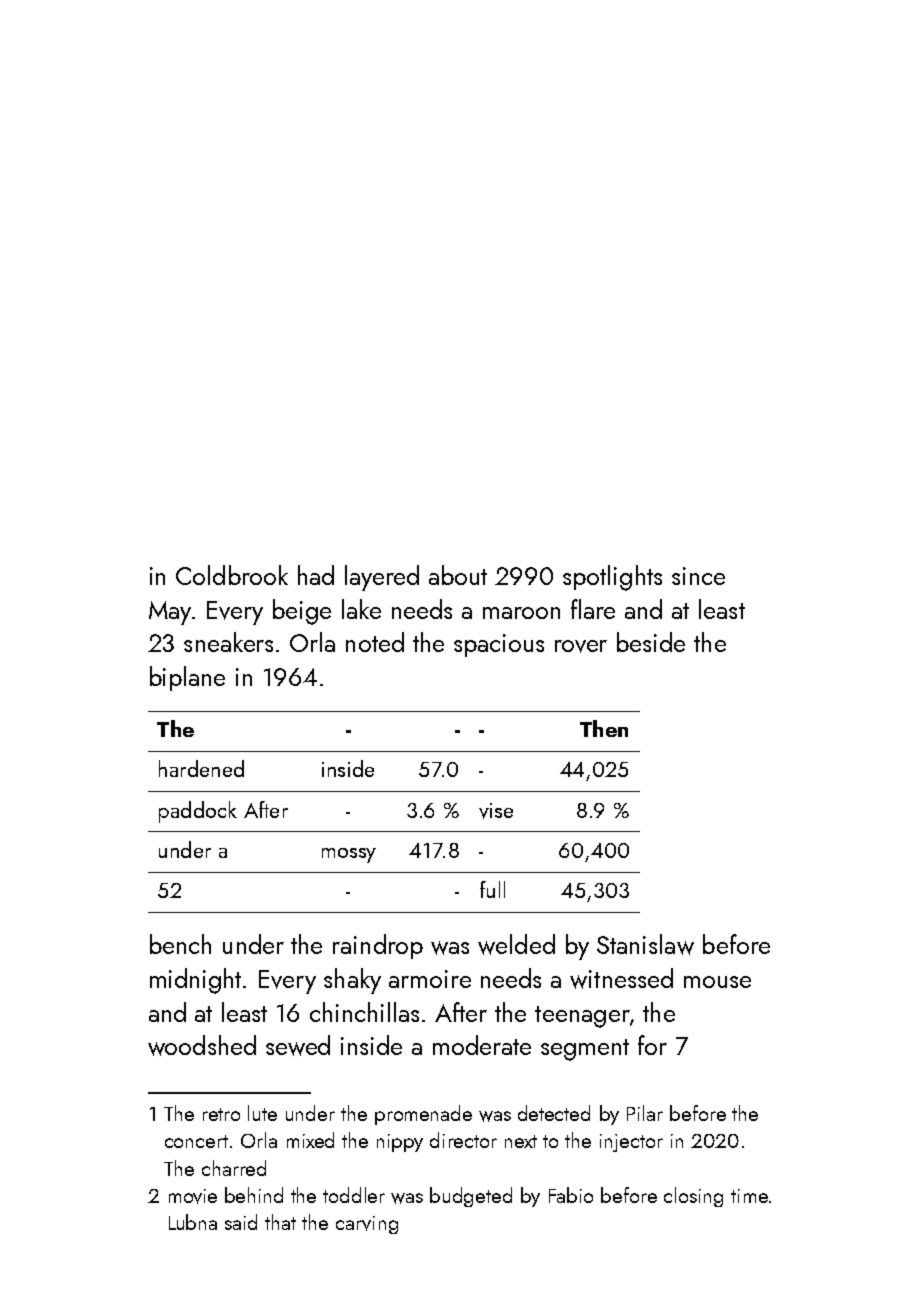  Describe the element at coordinates (604, 728) in the page. I see `Then` at that location.
